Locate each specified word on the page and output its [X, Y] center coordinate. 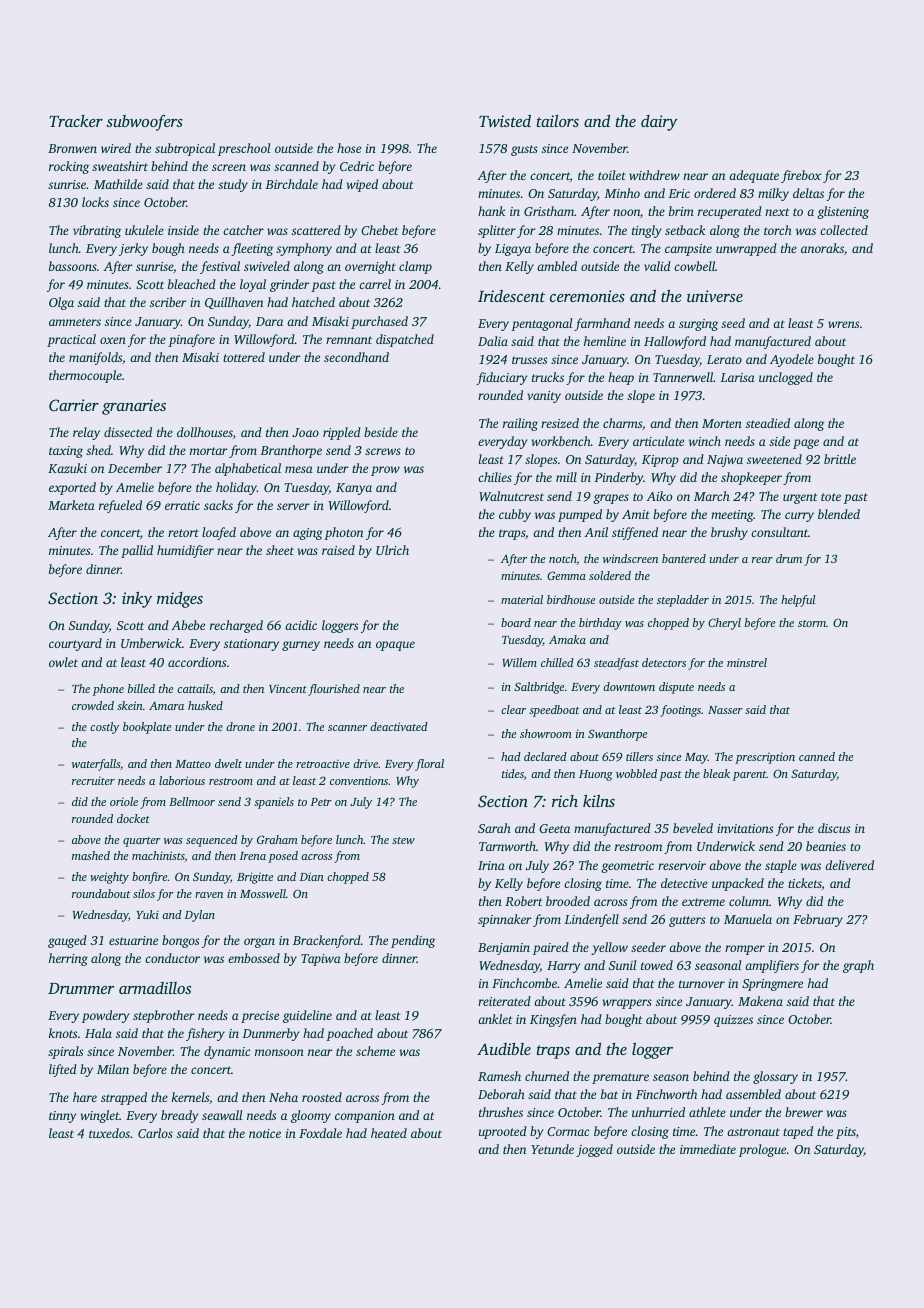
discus [834, 828]
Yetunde [552, 1149]
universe [715, 296]
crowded [93, 705]
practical [71, 340]
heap [621, 378]
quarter [142, 842]
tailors [558, 121]
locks [95, 202]
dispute [676, 688]
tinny [62, 1117]
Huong [596, 775]
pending [413, 941]
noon [626, 212]
